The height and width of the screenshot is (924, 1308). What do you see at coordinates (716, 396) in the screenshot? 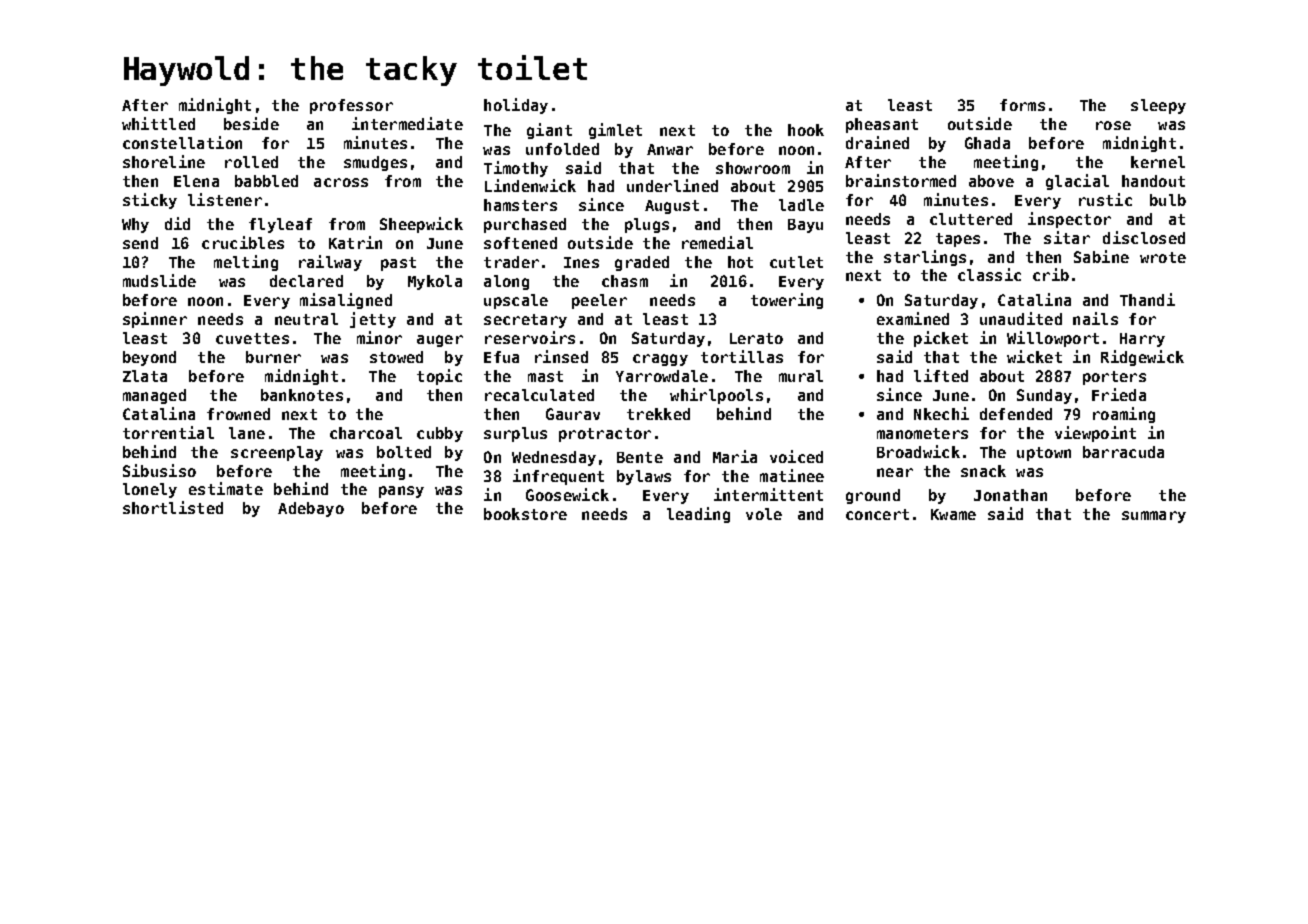
I see `whirlpools` at bounding box center [716, 396].
